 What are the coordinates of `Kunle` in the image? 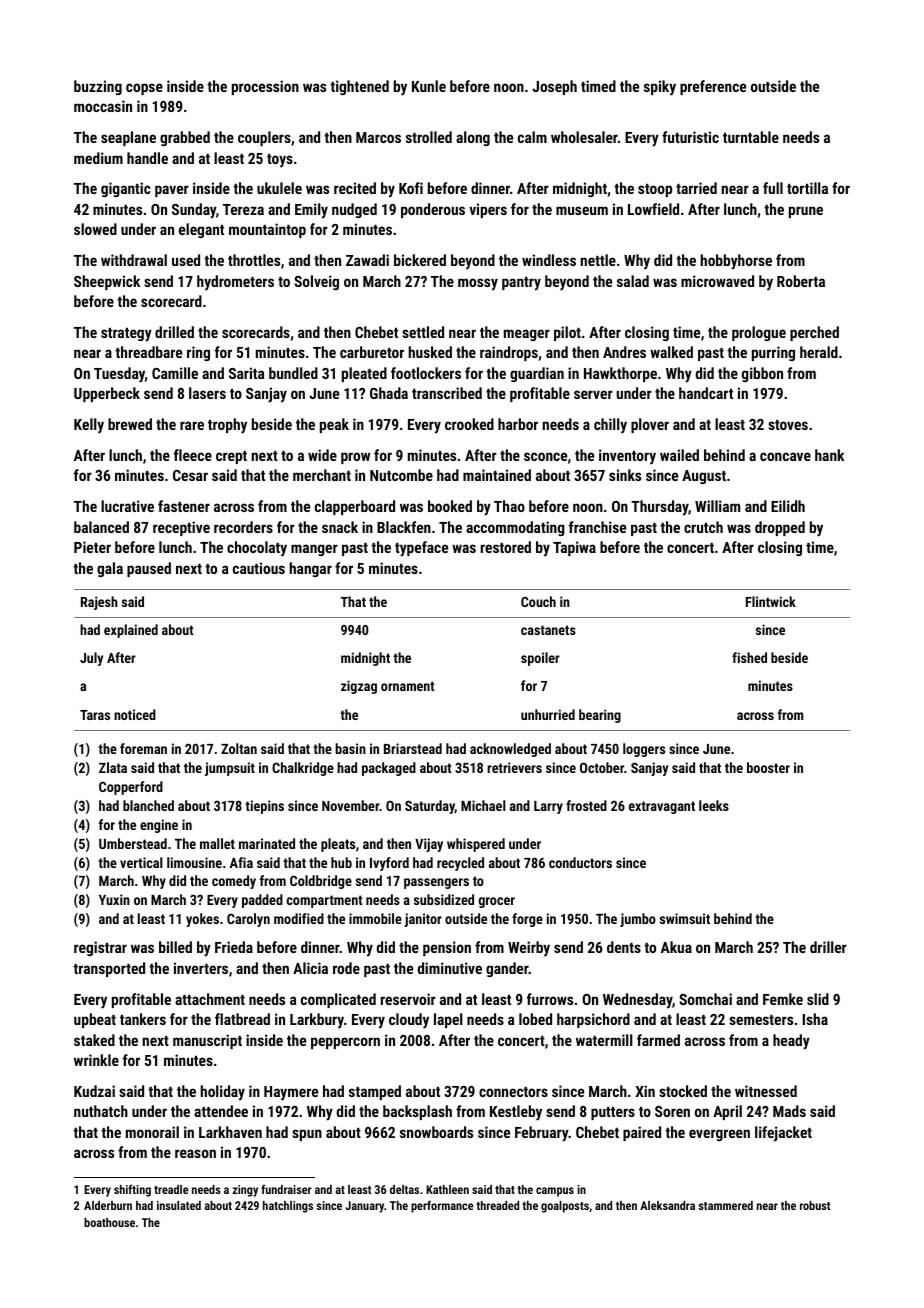 It's located at (429, 86).
